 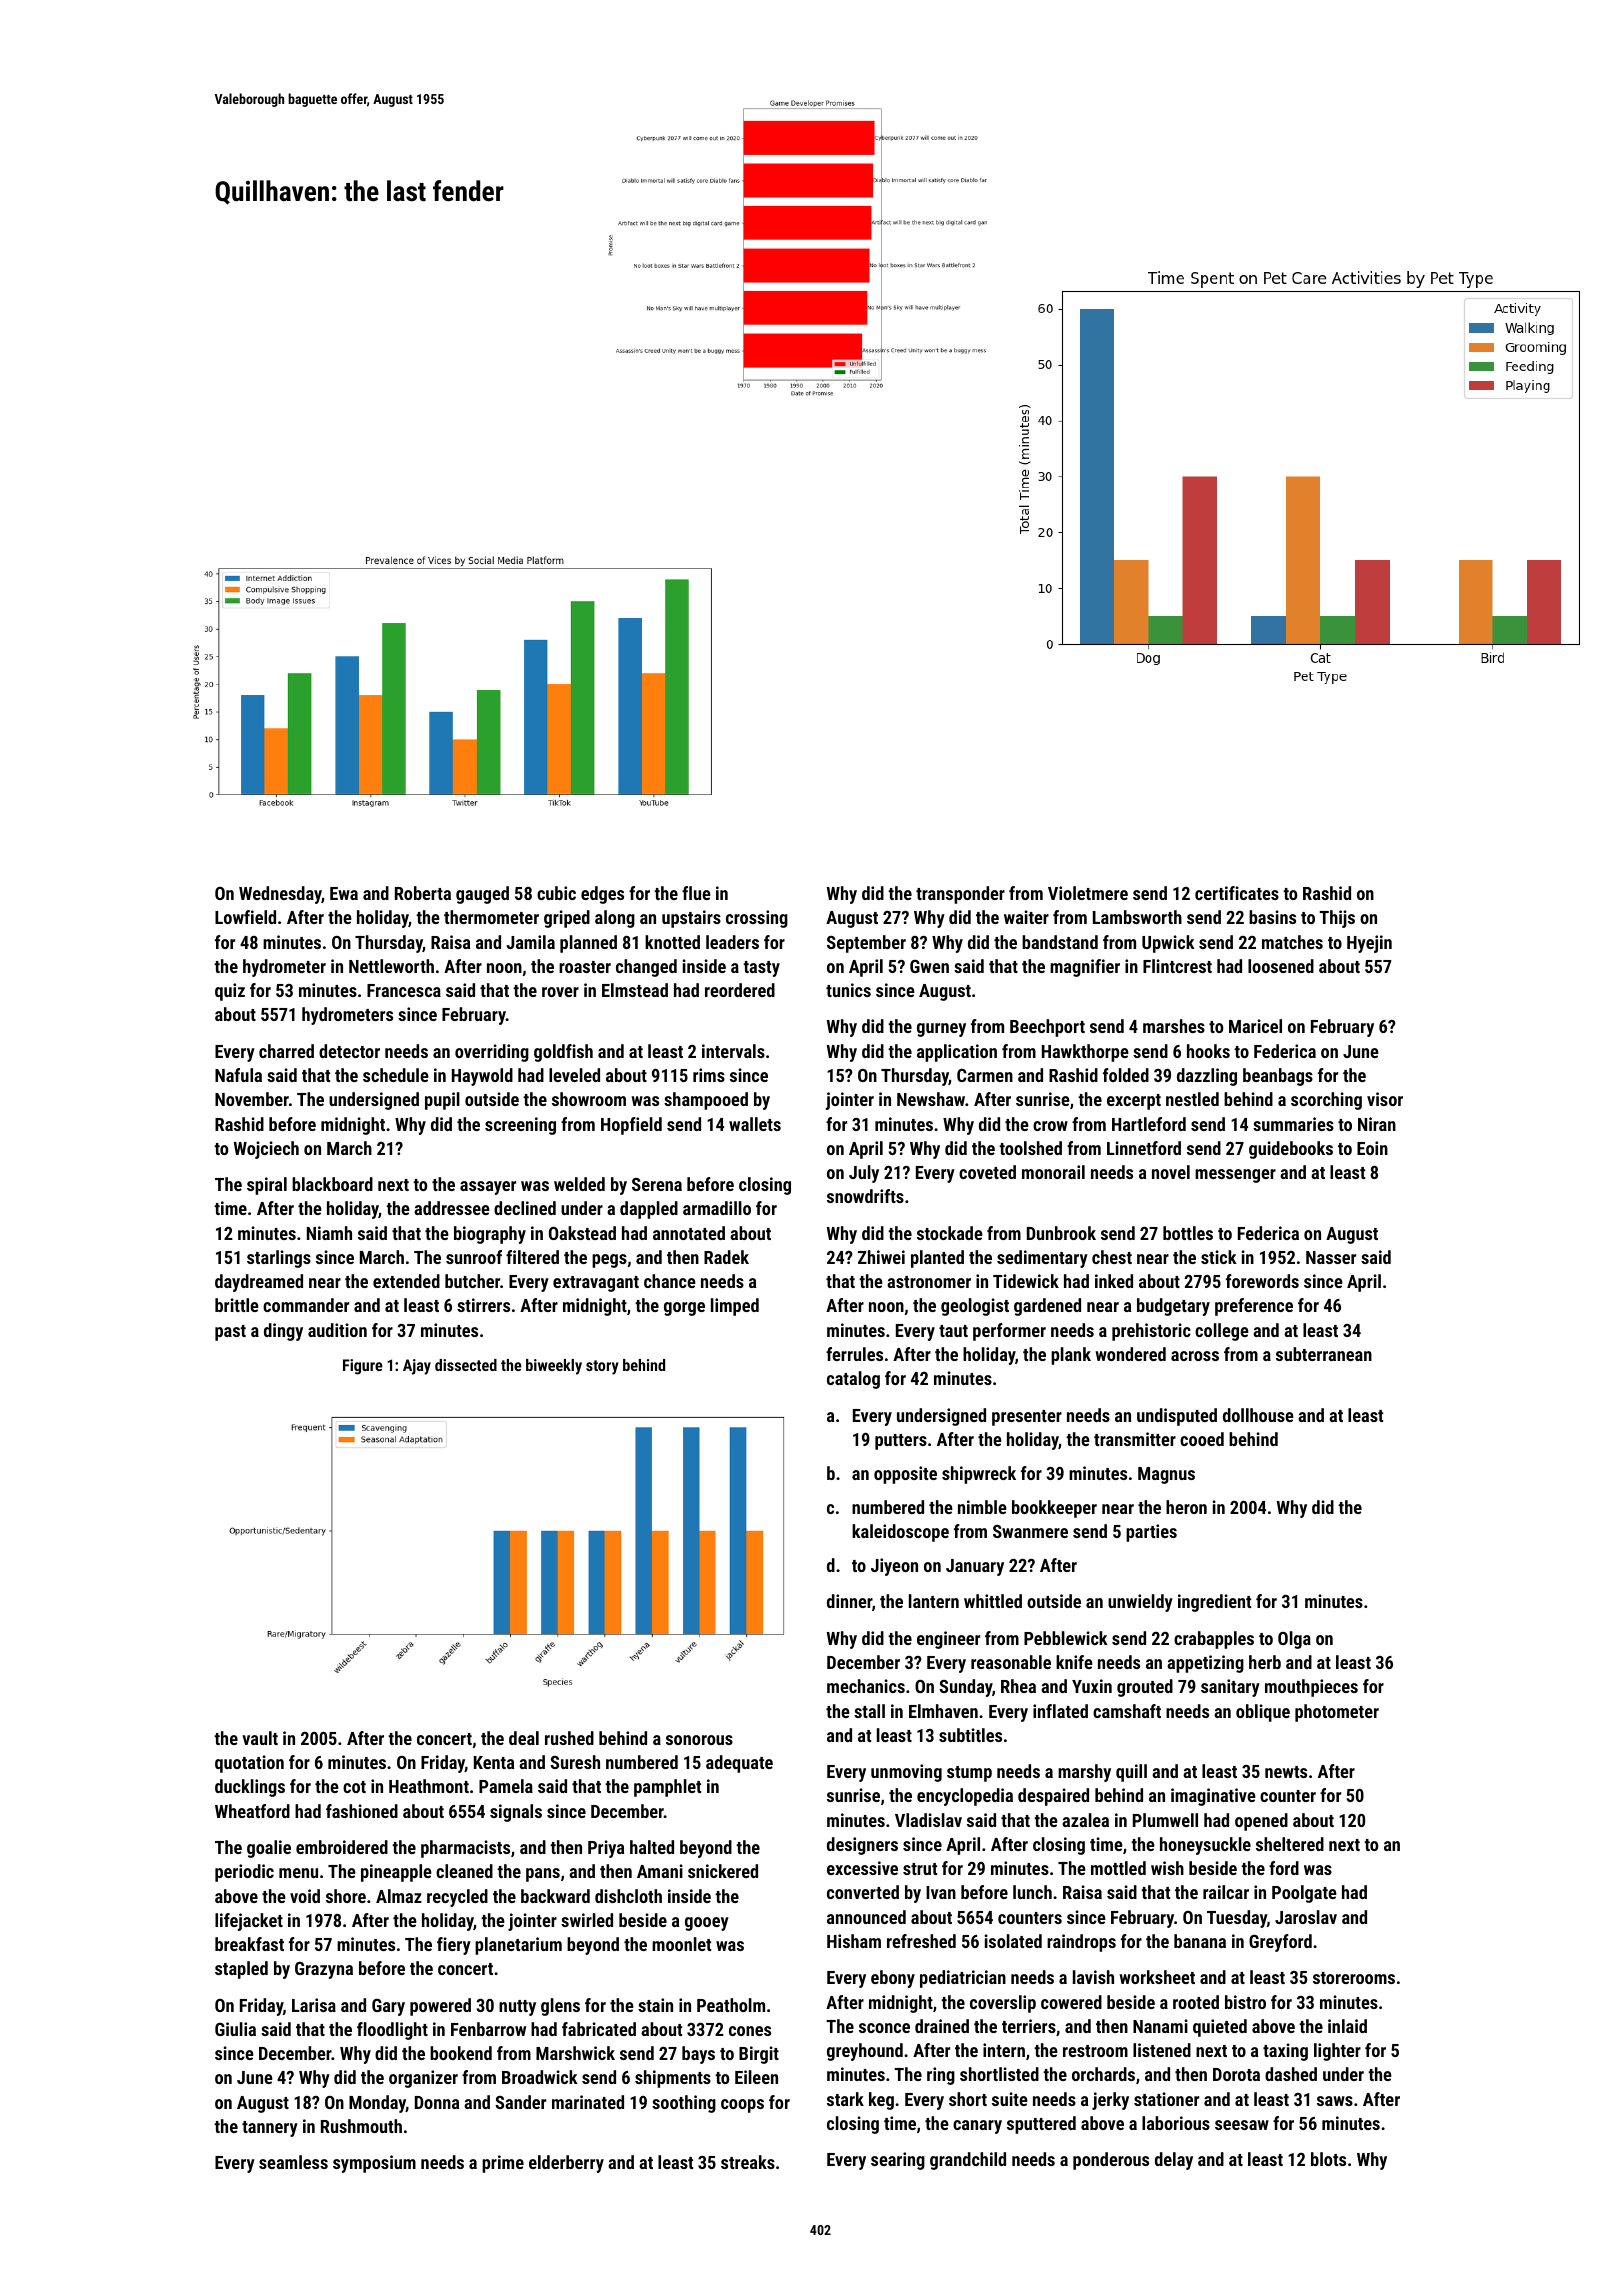 I want to click on Ewa, so click(x=344, y=893).
